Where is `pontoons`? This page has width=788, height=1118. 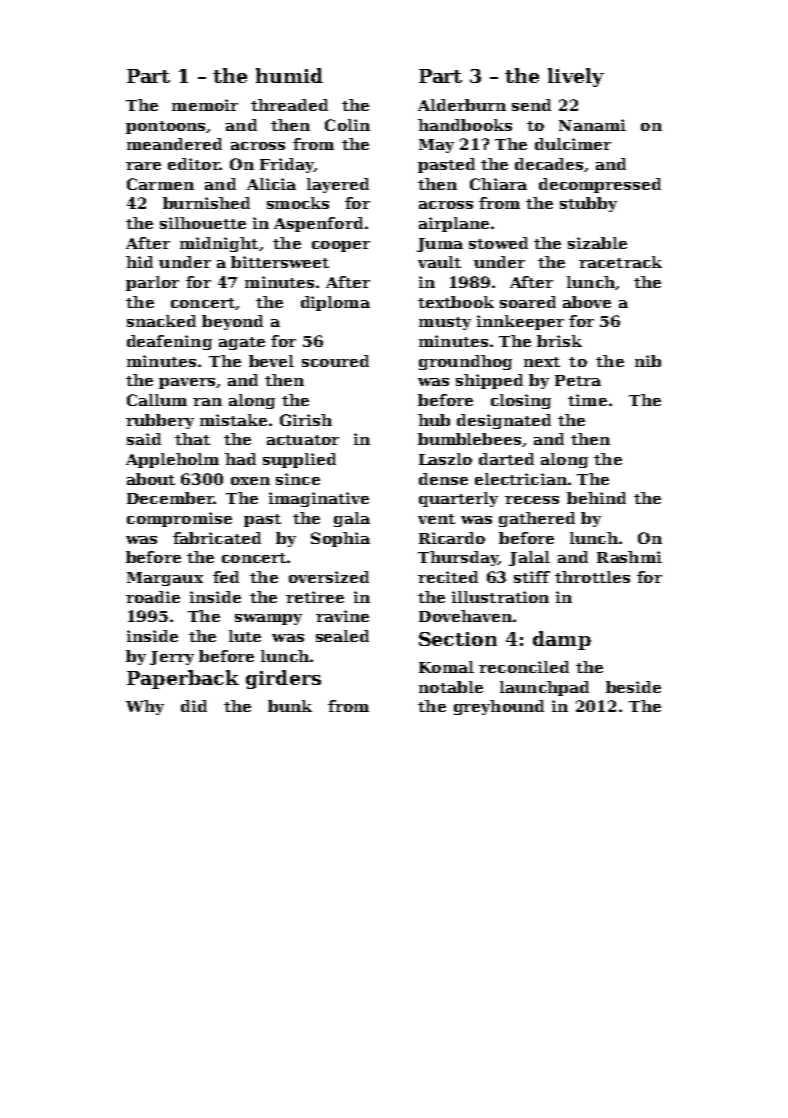 pontoons is located at coordinates (165, 127).
